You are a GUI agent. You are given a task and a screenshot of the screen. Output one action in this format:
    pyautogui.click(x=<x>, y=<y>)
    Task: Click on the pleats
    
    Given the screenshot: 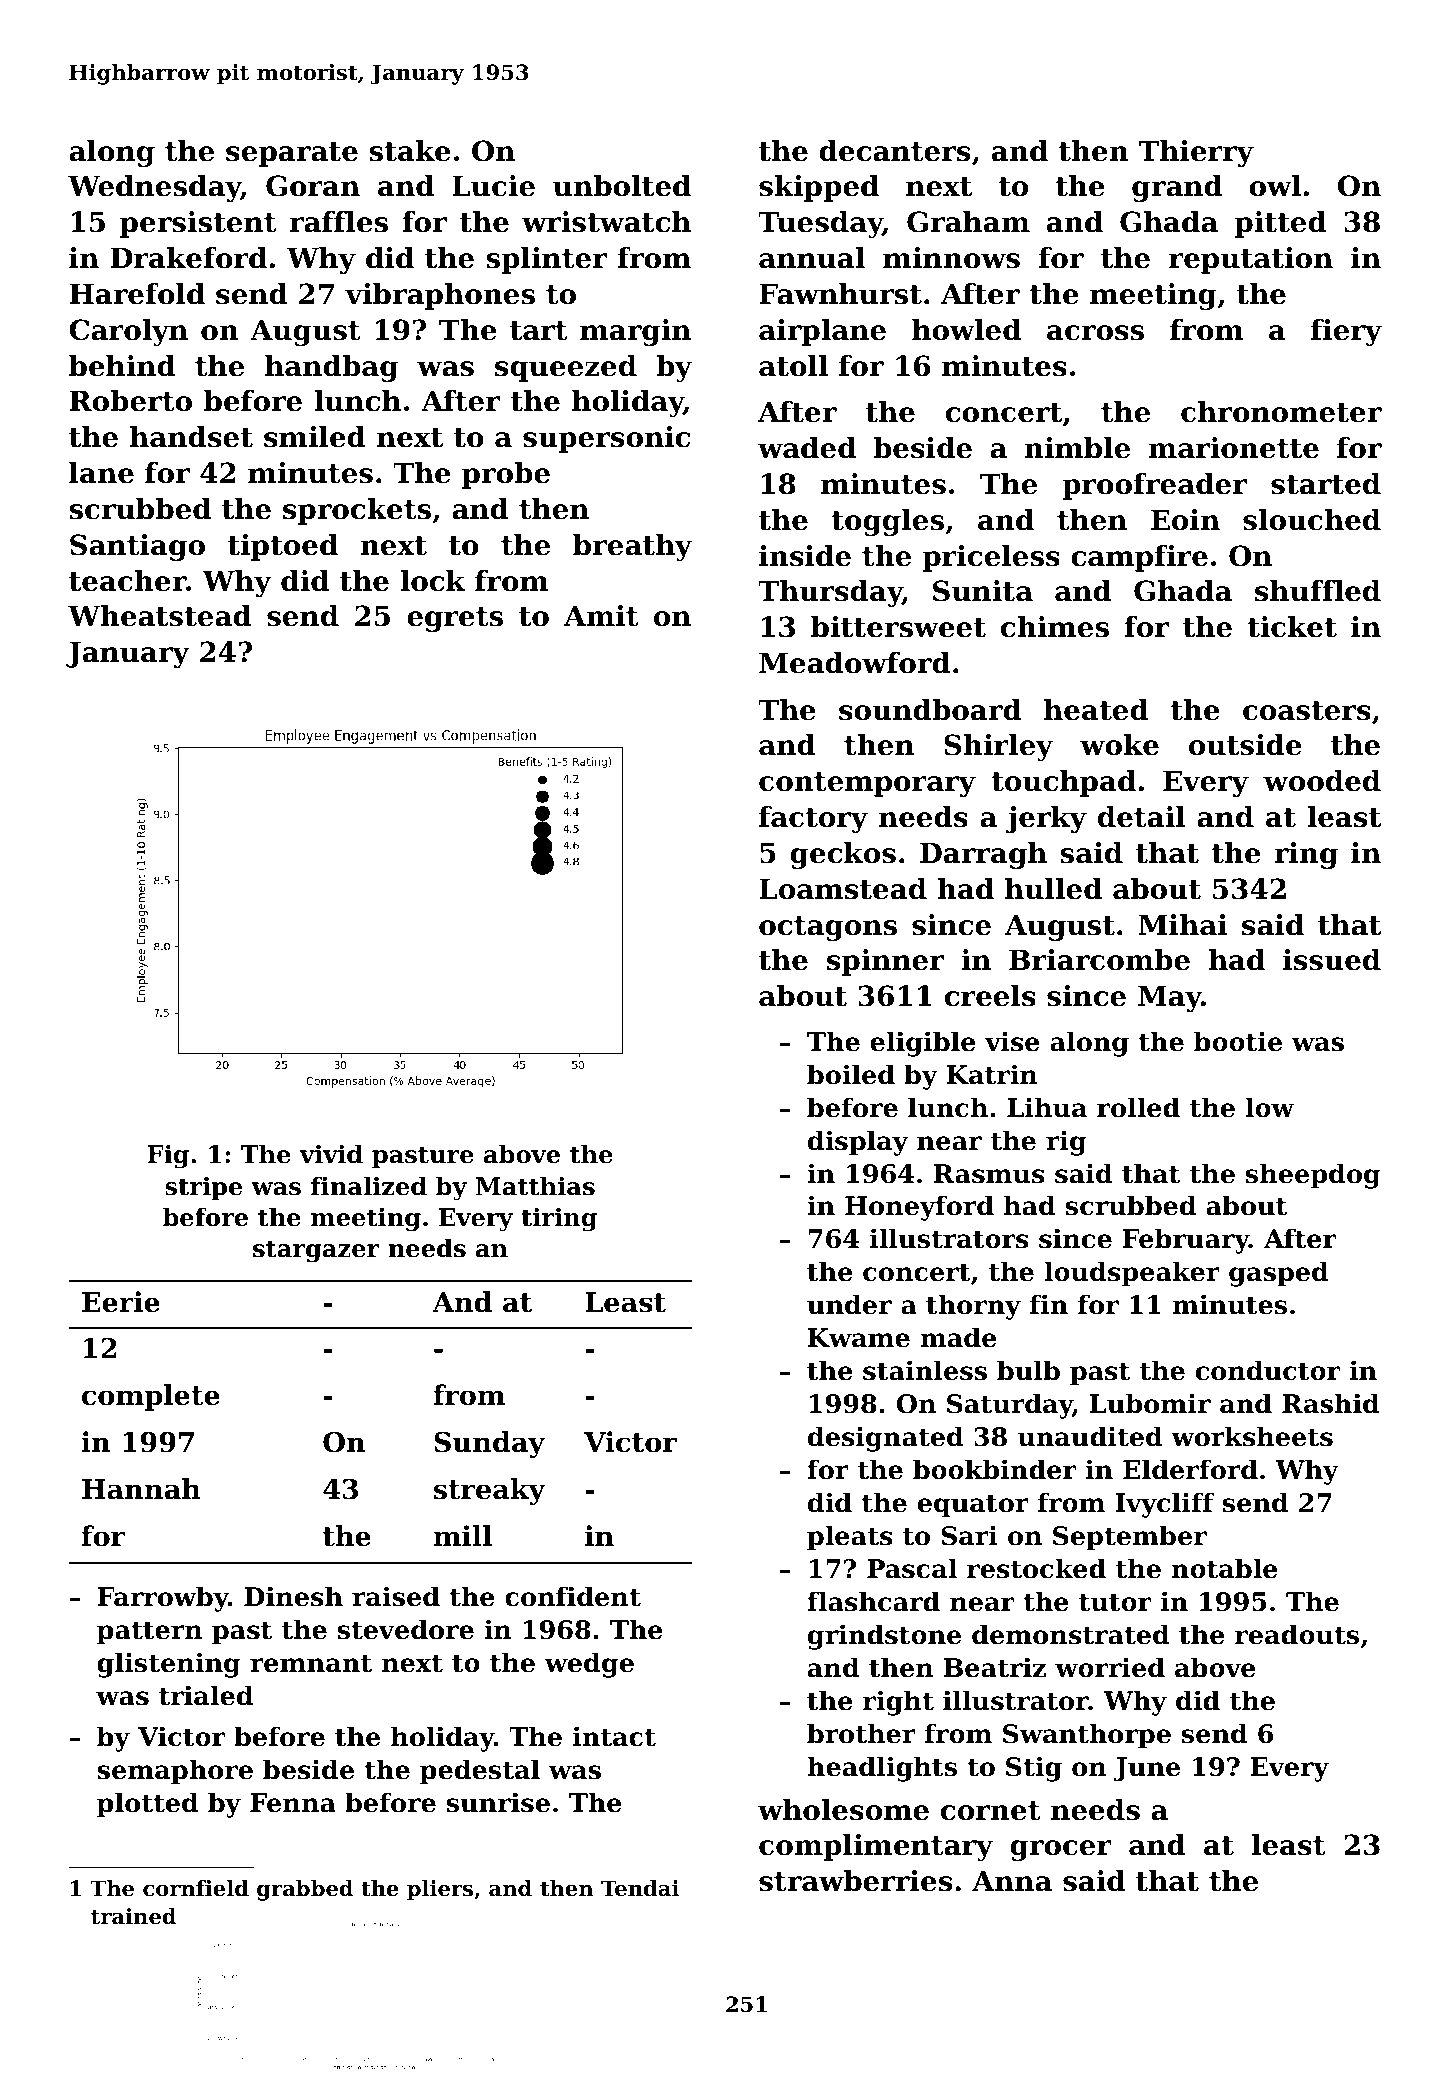 What is the action you would take?
    pyautogui.click(x=850, y=1538)
